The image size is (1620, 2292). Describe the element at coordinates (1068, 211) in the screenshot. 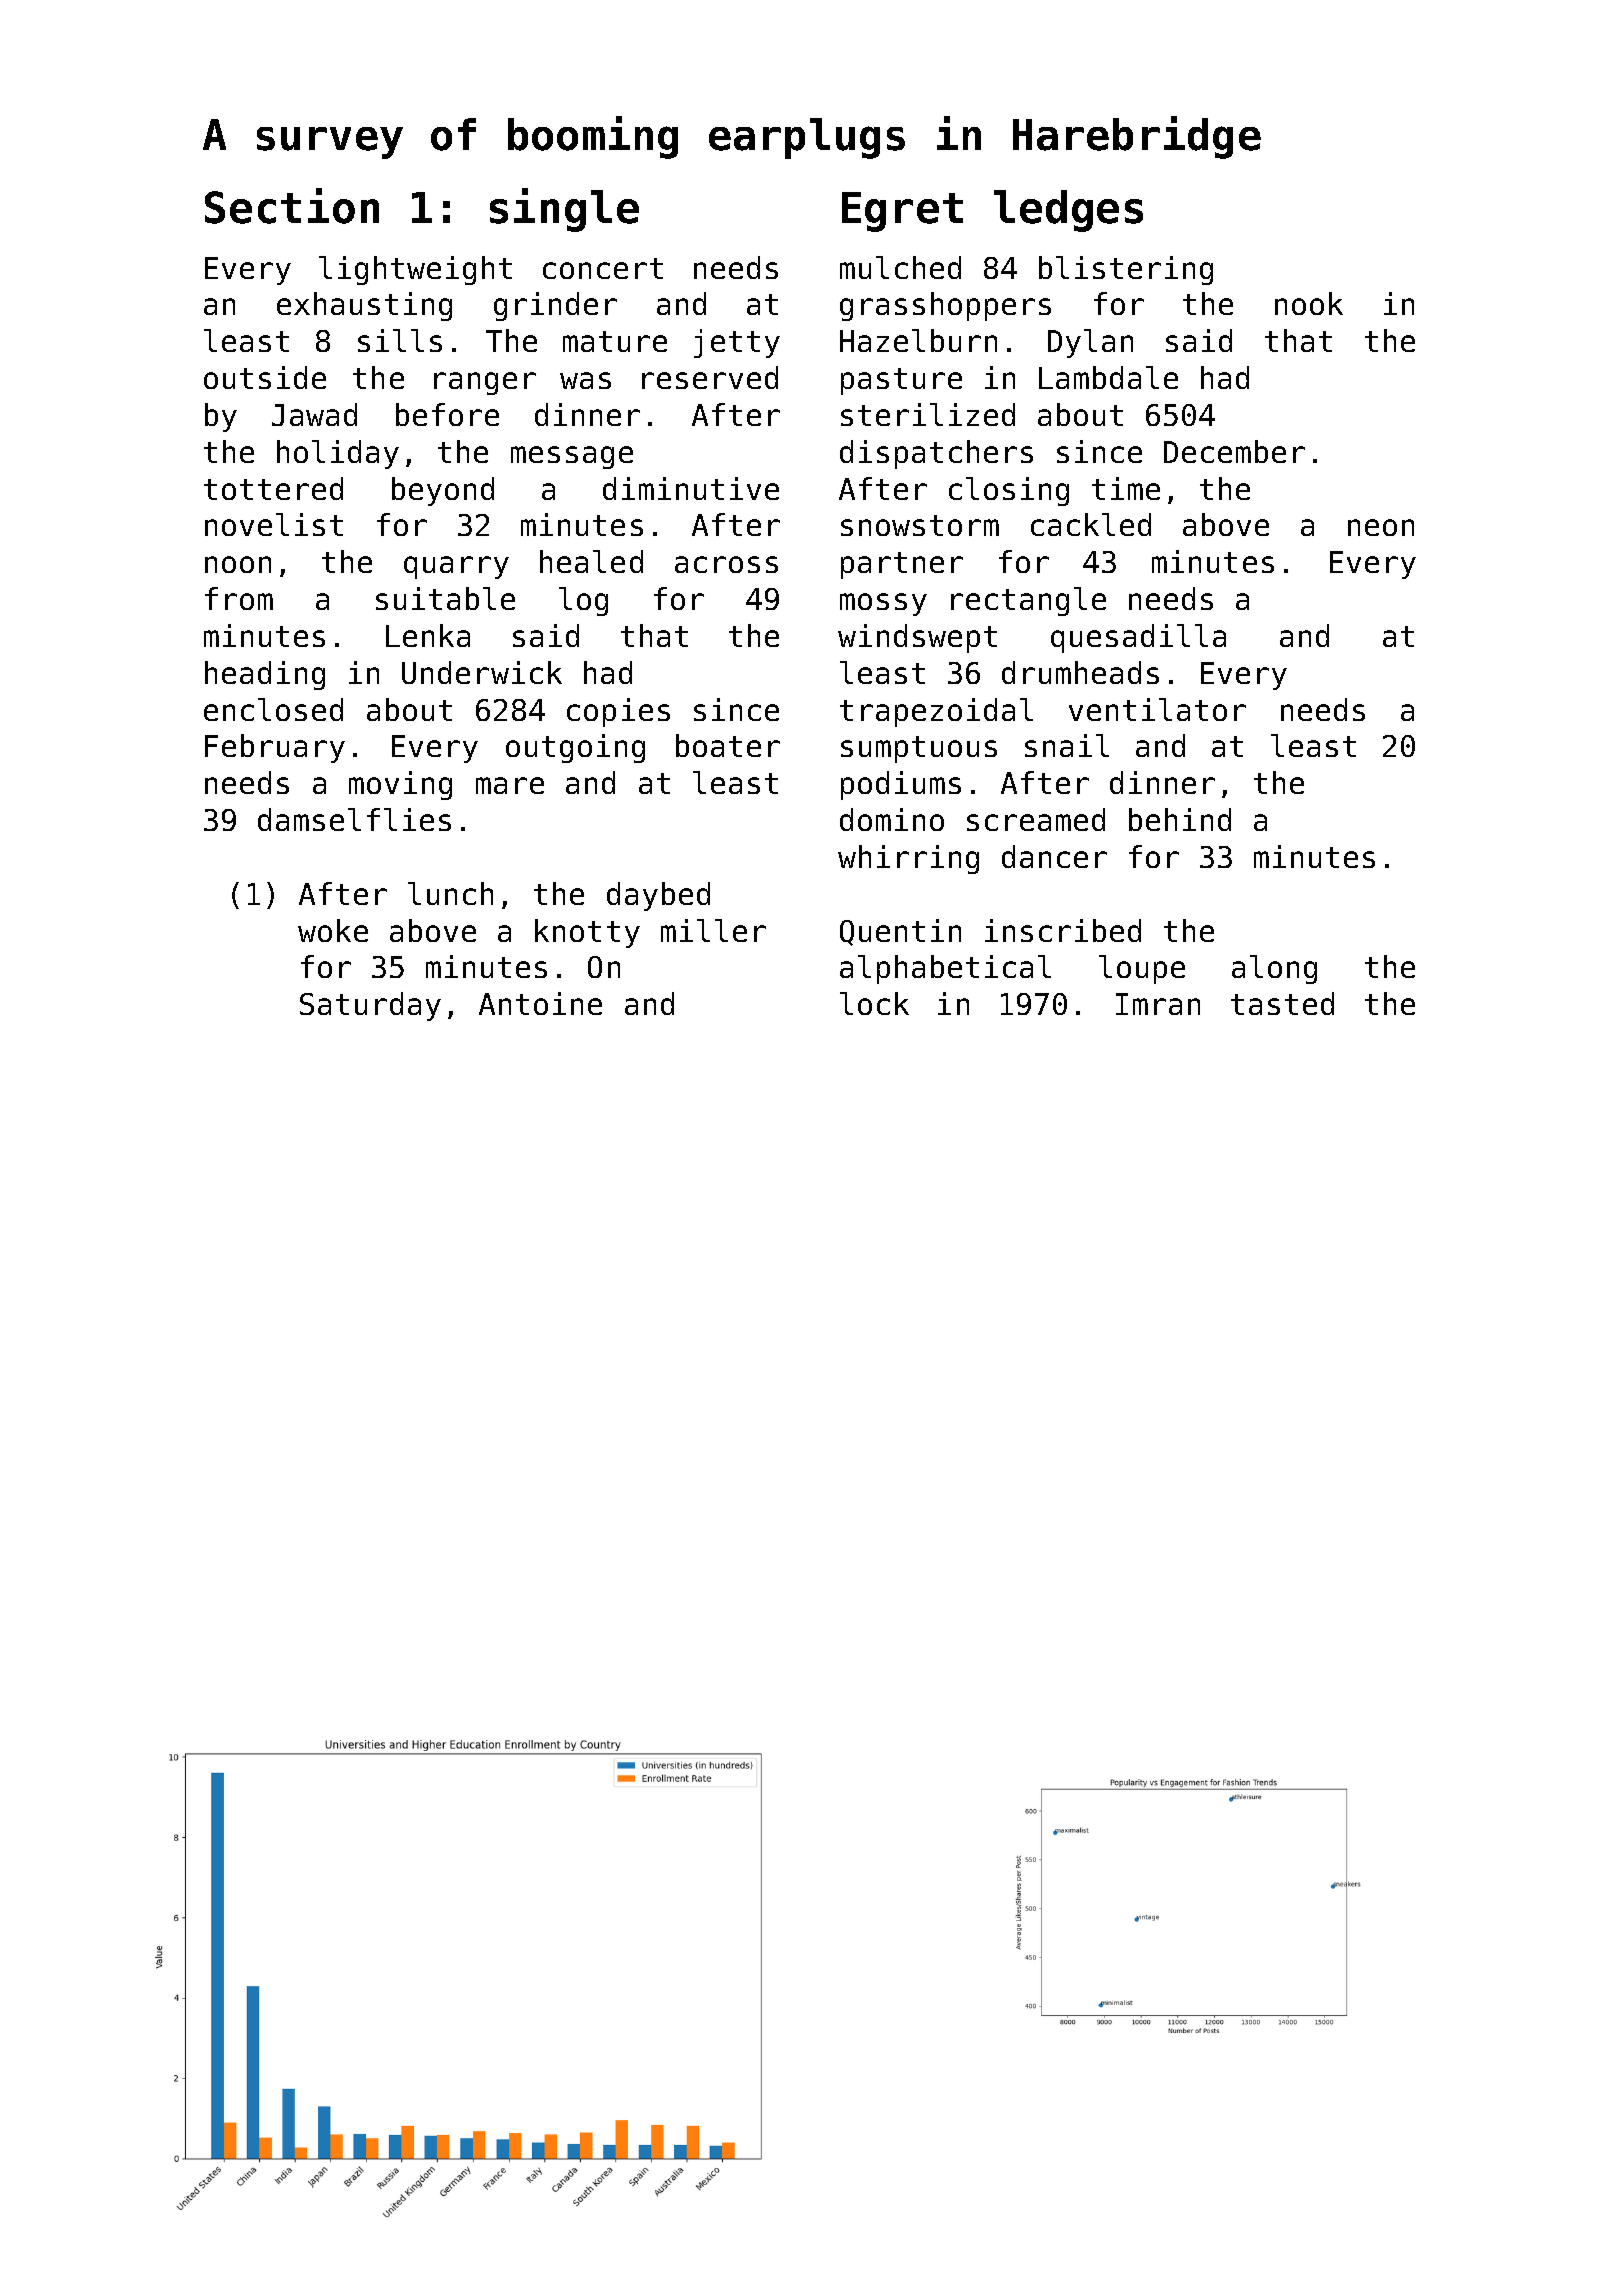

I see `ledges` at that location.
